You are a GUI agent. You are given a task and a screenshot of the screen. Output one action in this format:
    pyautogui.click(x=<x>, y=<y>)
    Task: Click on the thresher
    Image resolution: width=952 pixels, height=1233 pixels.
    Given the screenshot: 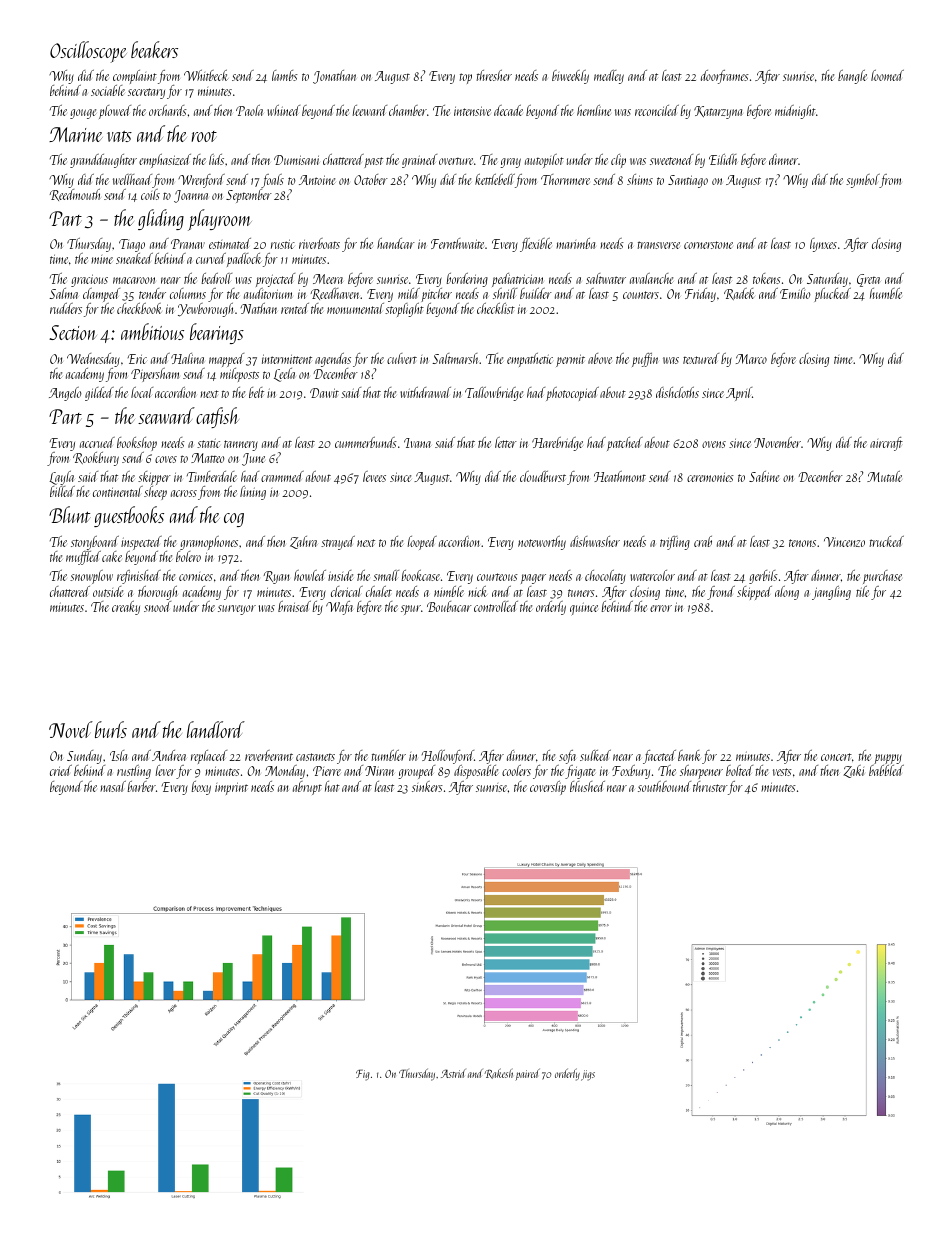 What is the action you would take?
    pyautogui.click(x=494, y=75)
